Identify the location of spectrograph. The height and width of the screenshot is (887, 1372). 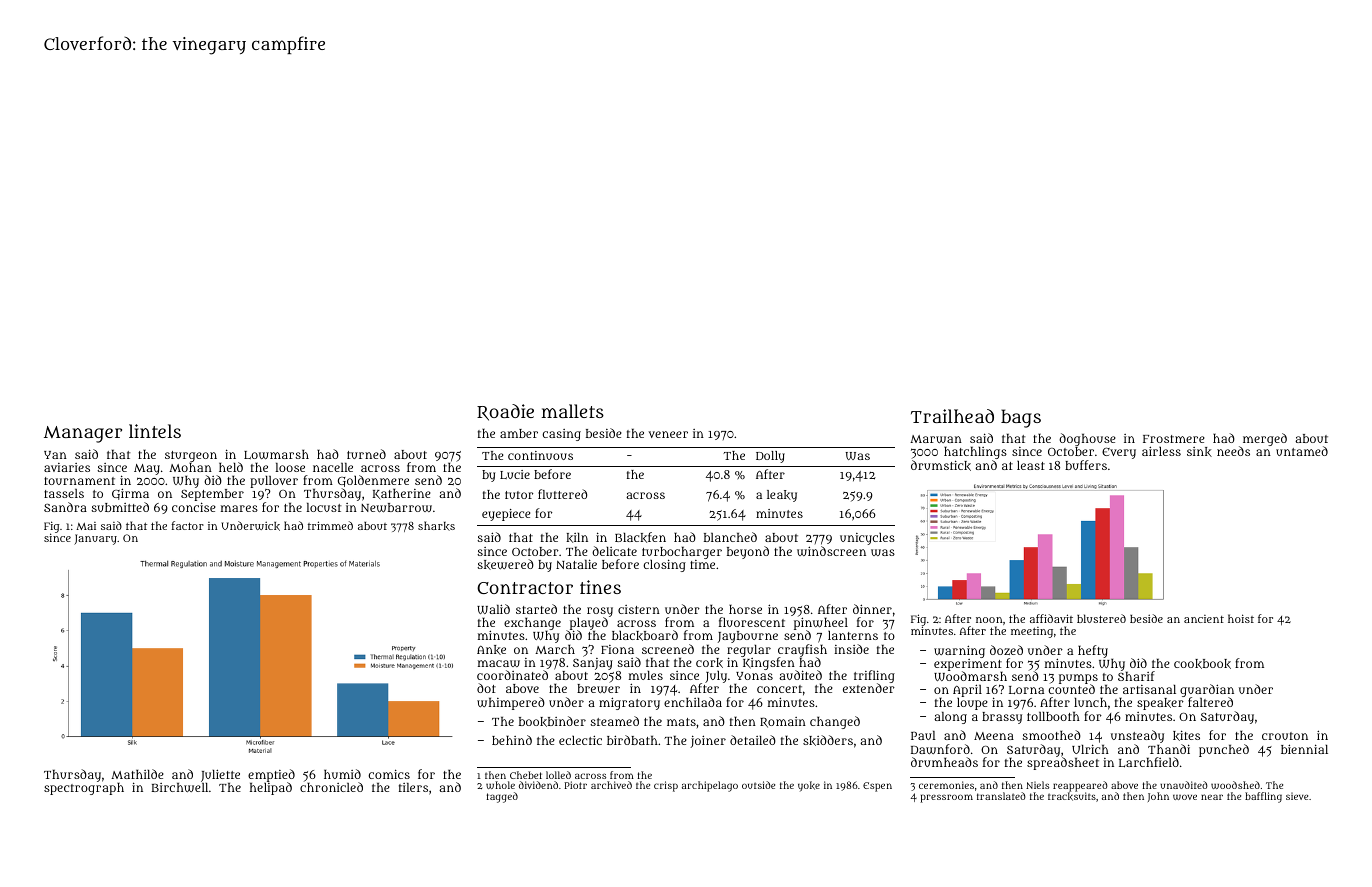
(84, 789).
